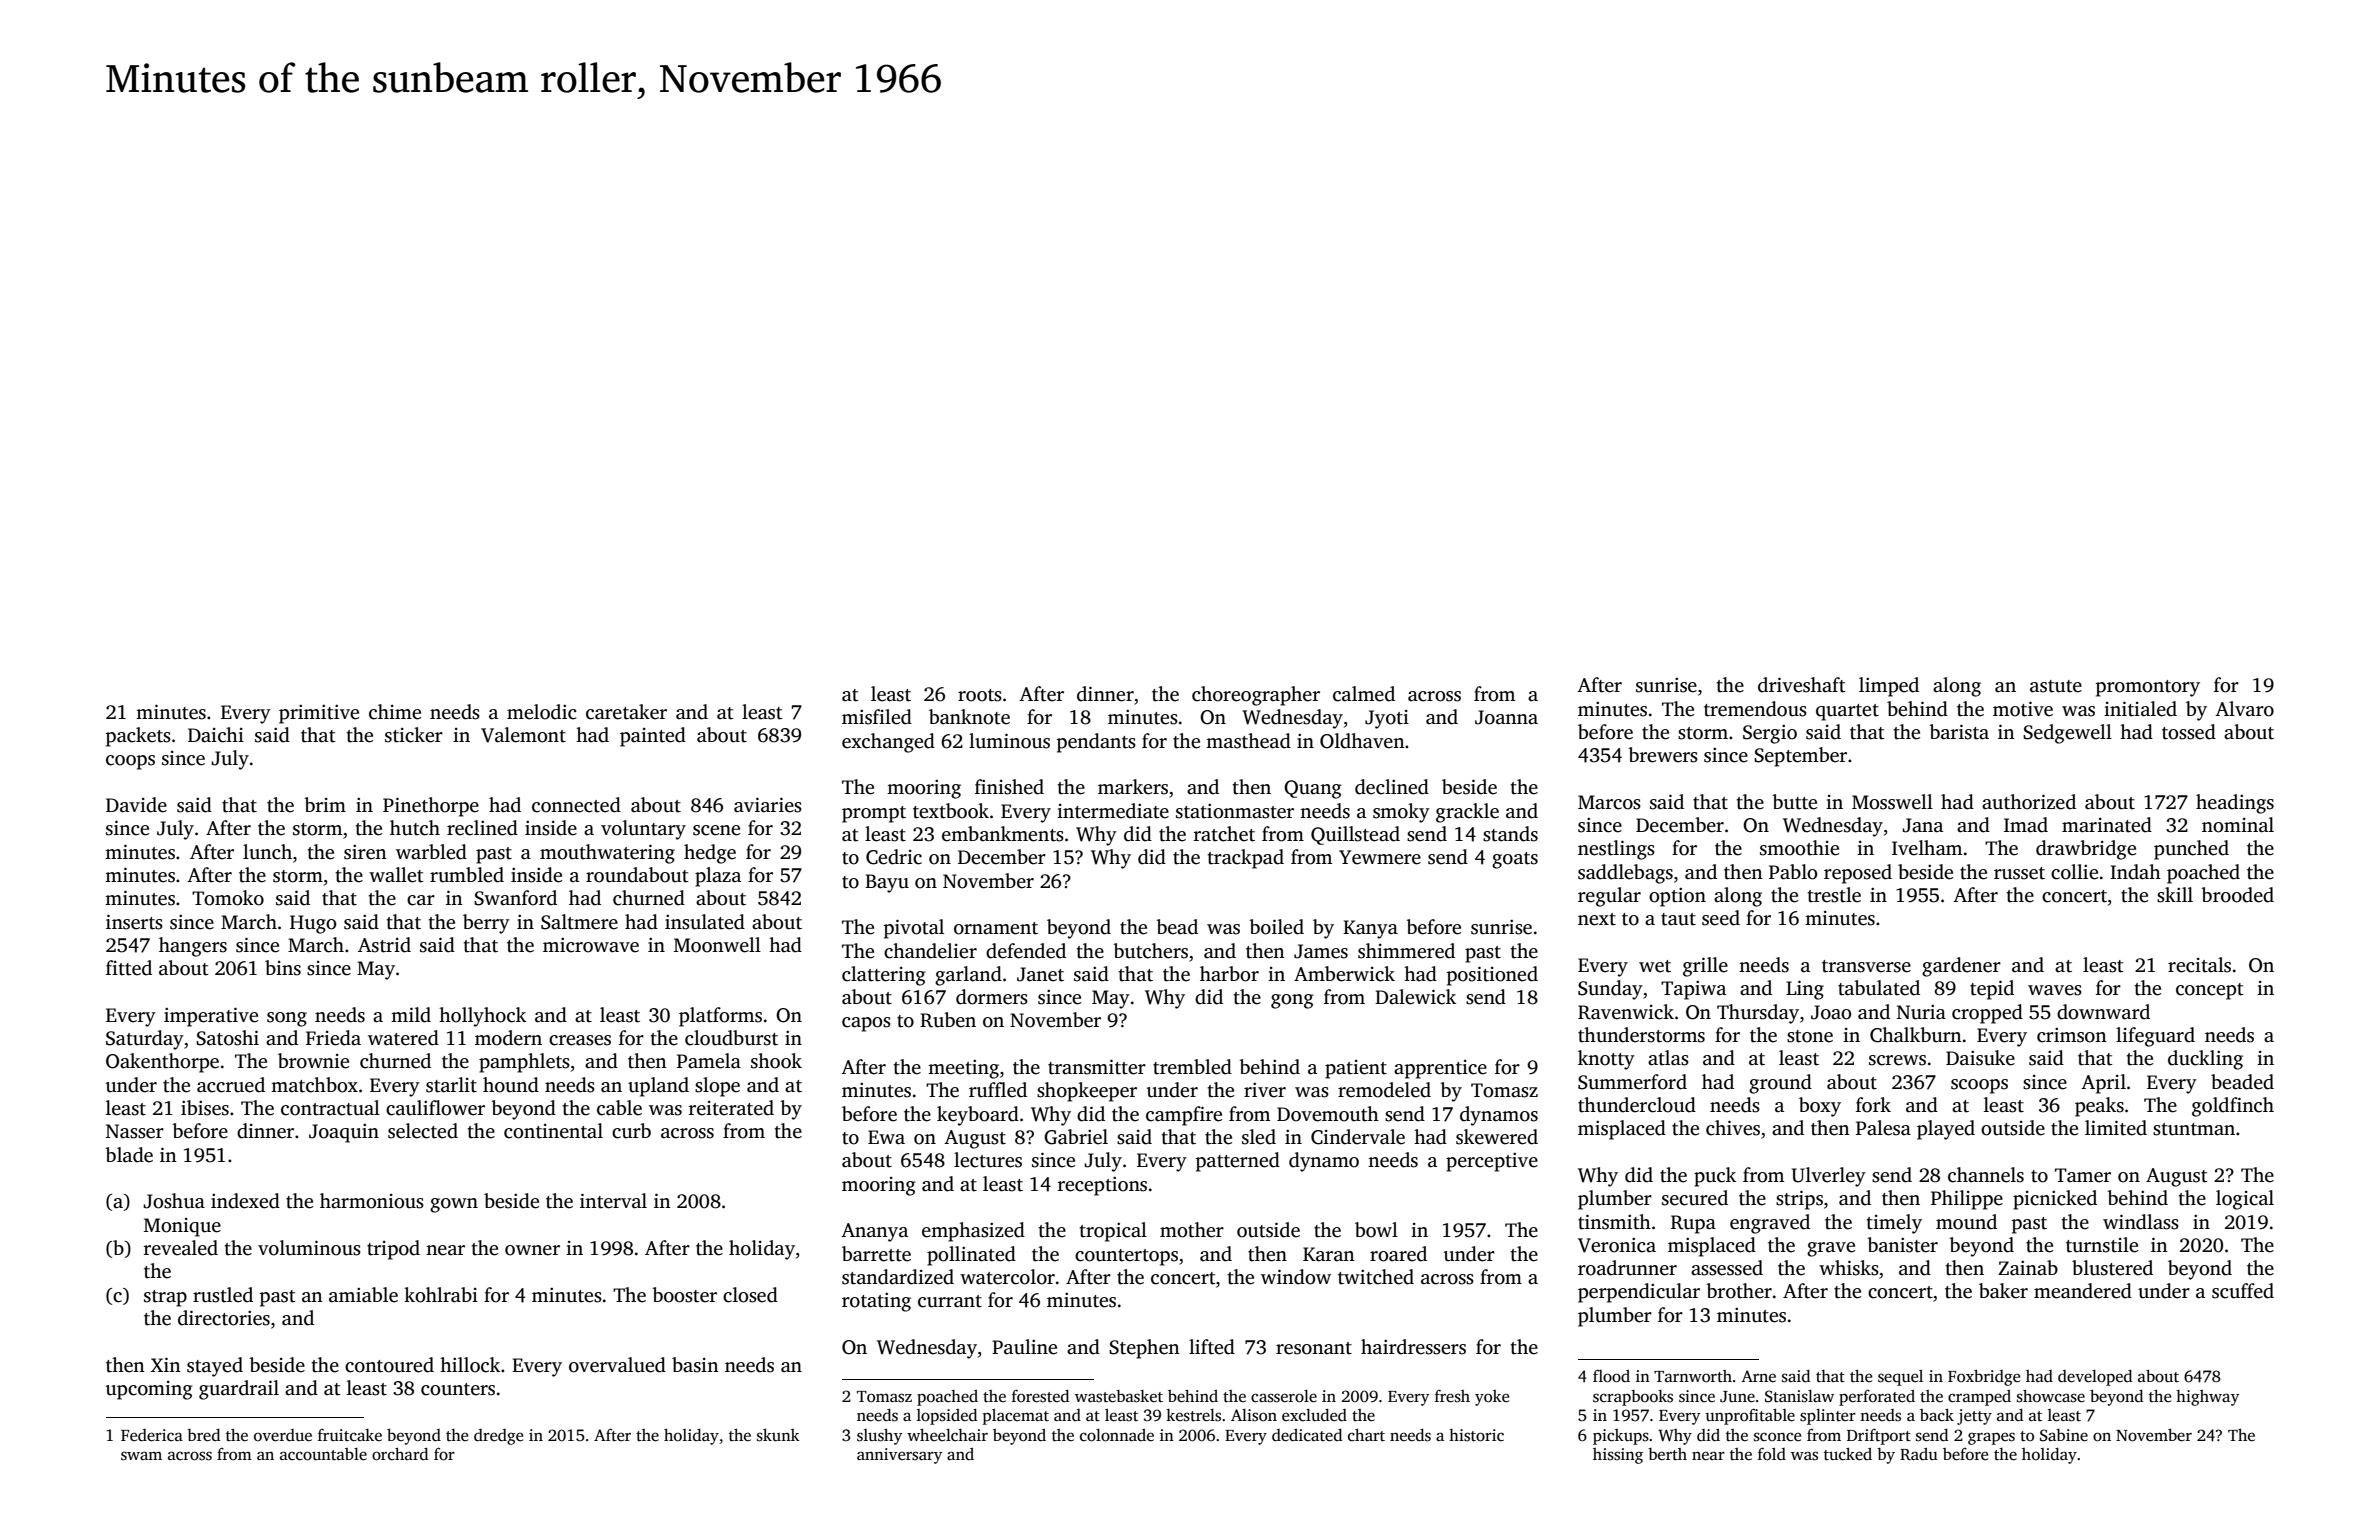 The width and height of the screenshot is (2380, 1540). Describe the element at coordinates (166, 1364) in the screenshot. I see `Xin` at that location.
